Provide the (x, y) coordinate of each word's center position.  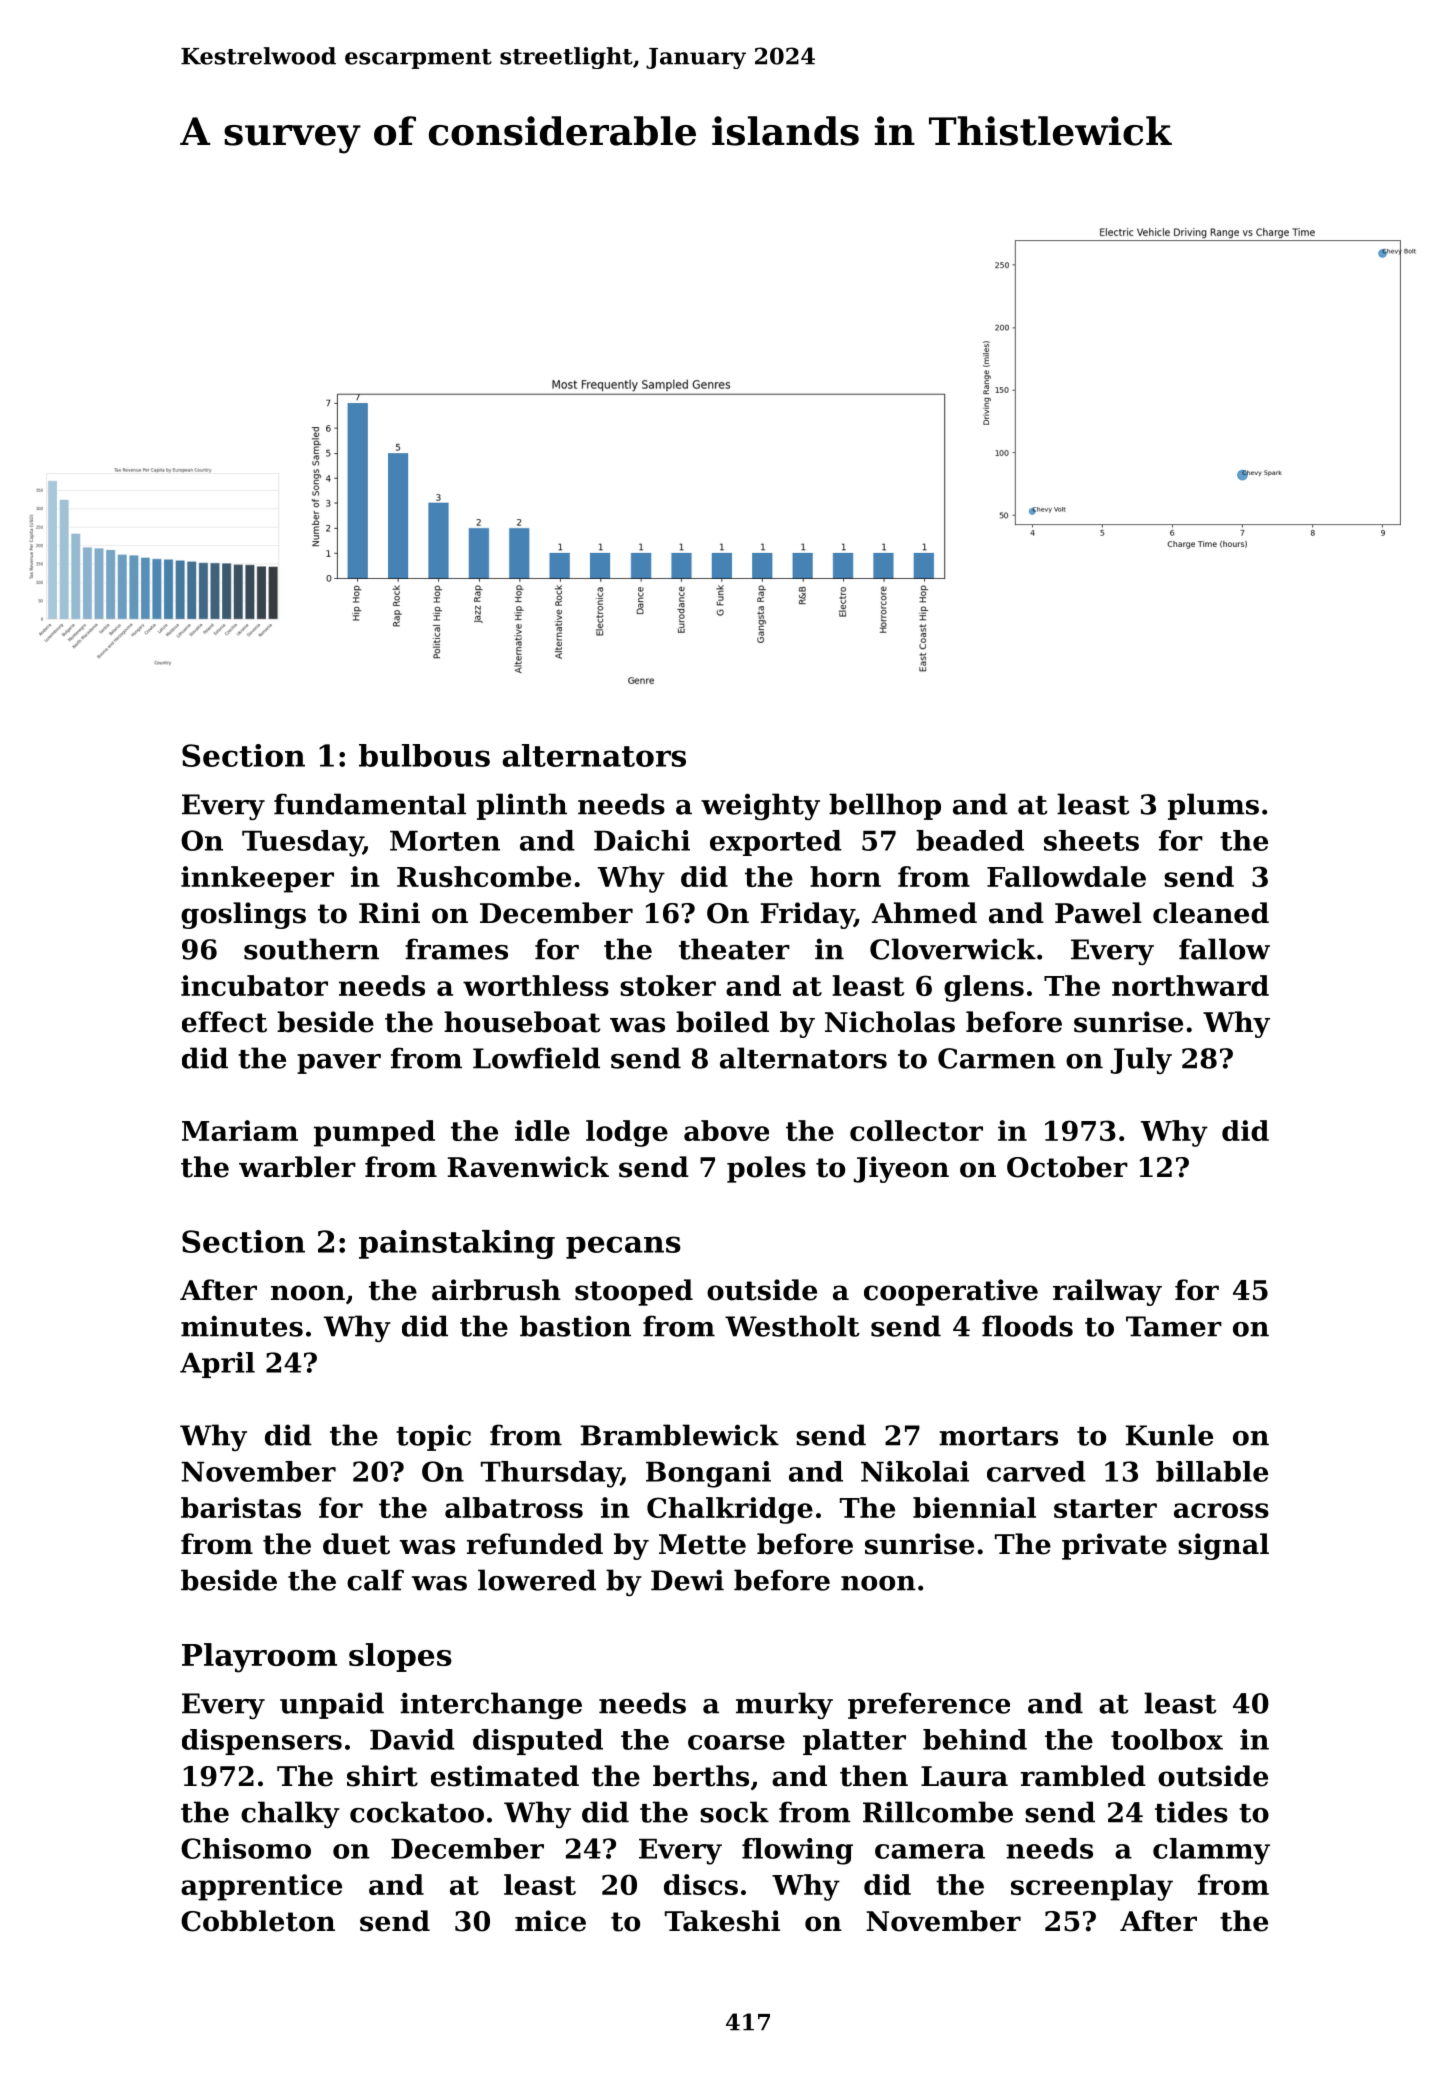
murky (784, 1705)
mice (550, 1921)
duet (356, 1544)
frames (456, 949)
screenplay (1092, 1887)
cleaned (1211, 913)
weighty (760, 806)
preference (929, 1705)
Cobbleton (258, 1921)
